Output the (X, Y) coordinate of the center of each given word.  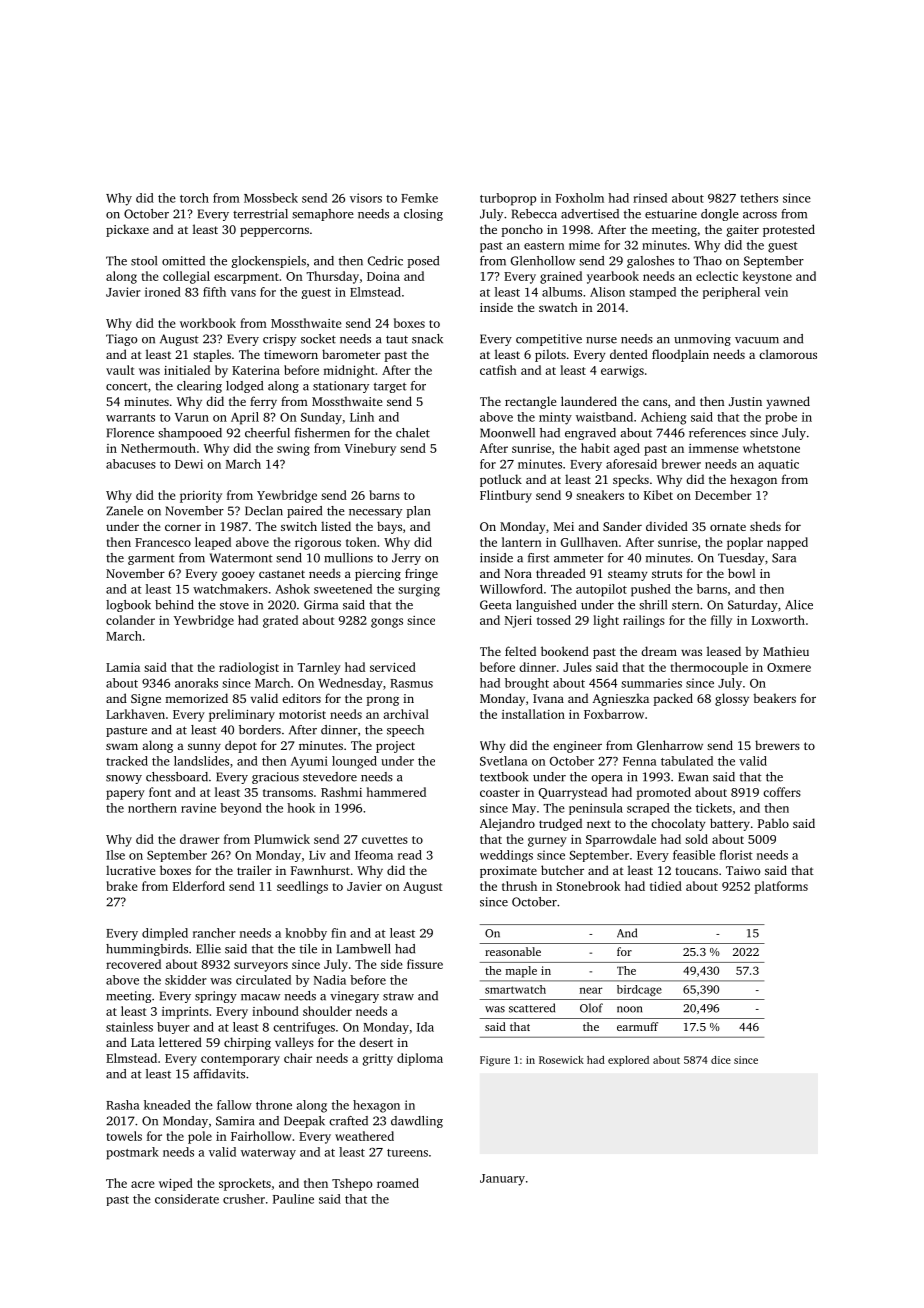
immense (714, 448)
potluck (501, 480)
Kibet (658, 495)
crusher (244, 1199)
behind (174, 605)
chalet (413, 433)
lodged (244, 387)
